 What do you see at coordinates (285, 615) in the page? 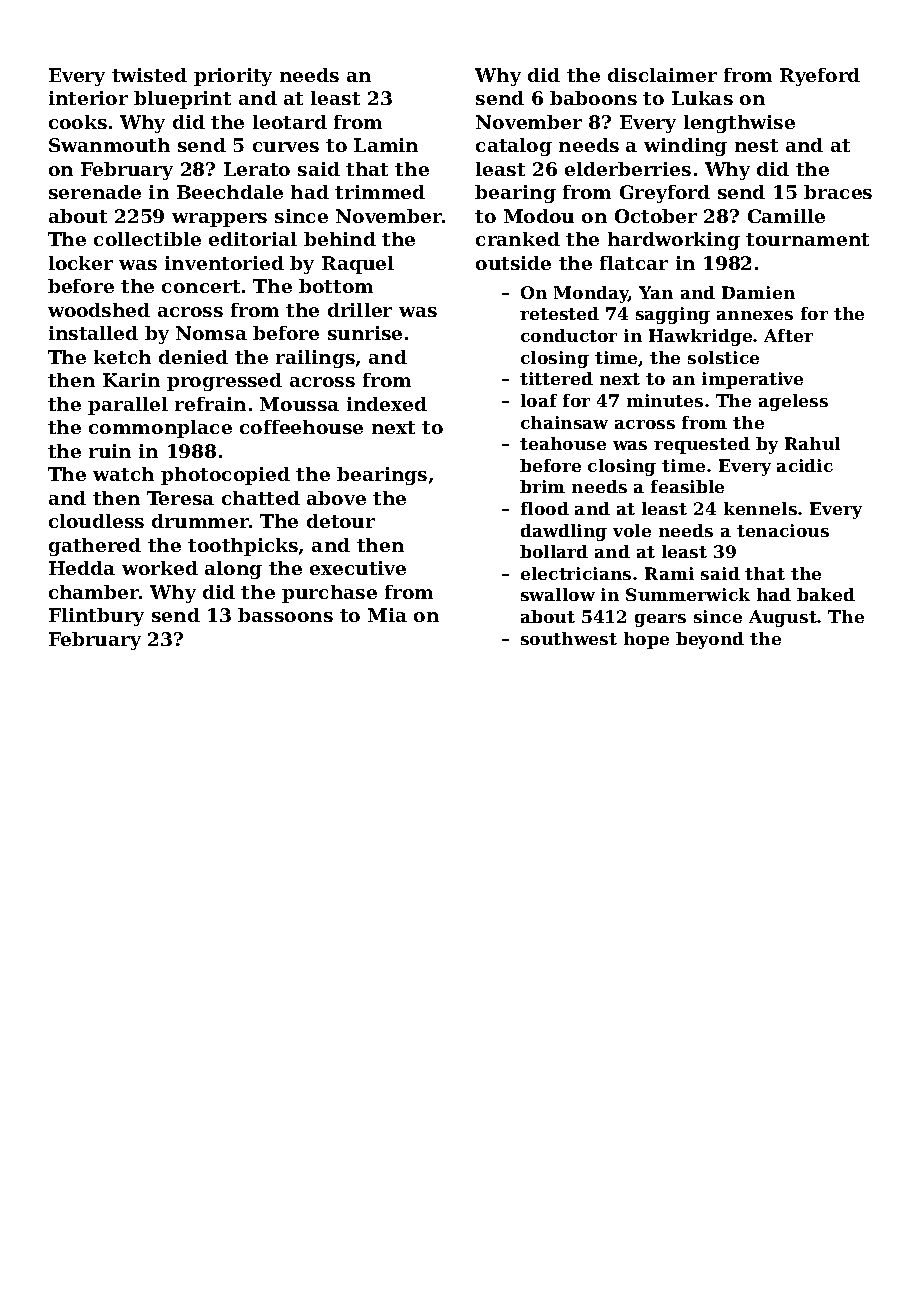
I see `bassoons` at bounding box center [285, 615].
